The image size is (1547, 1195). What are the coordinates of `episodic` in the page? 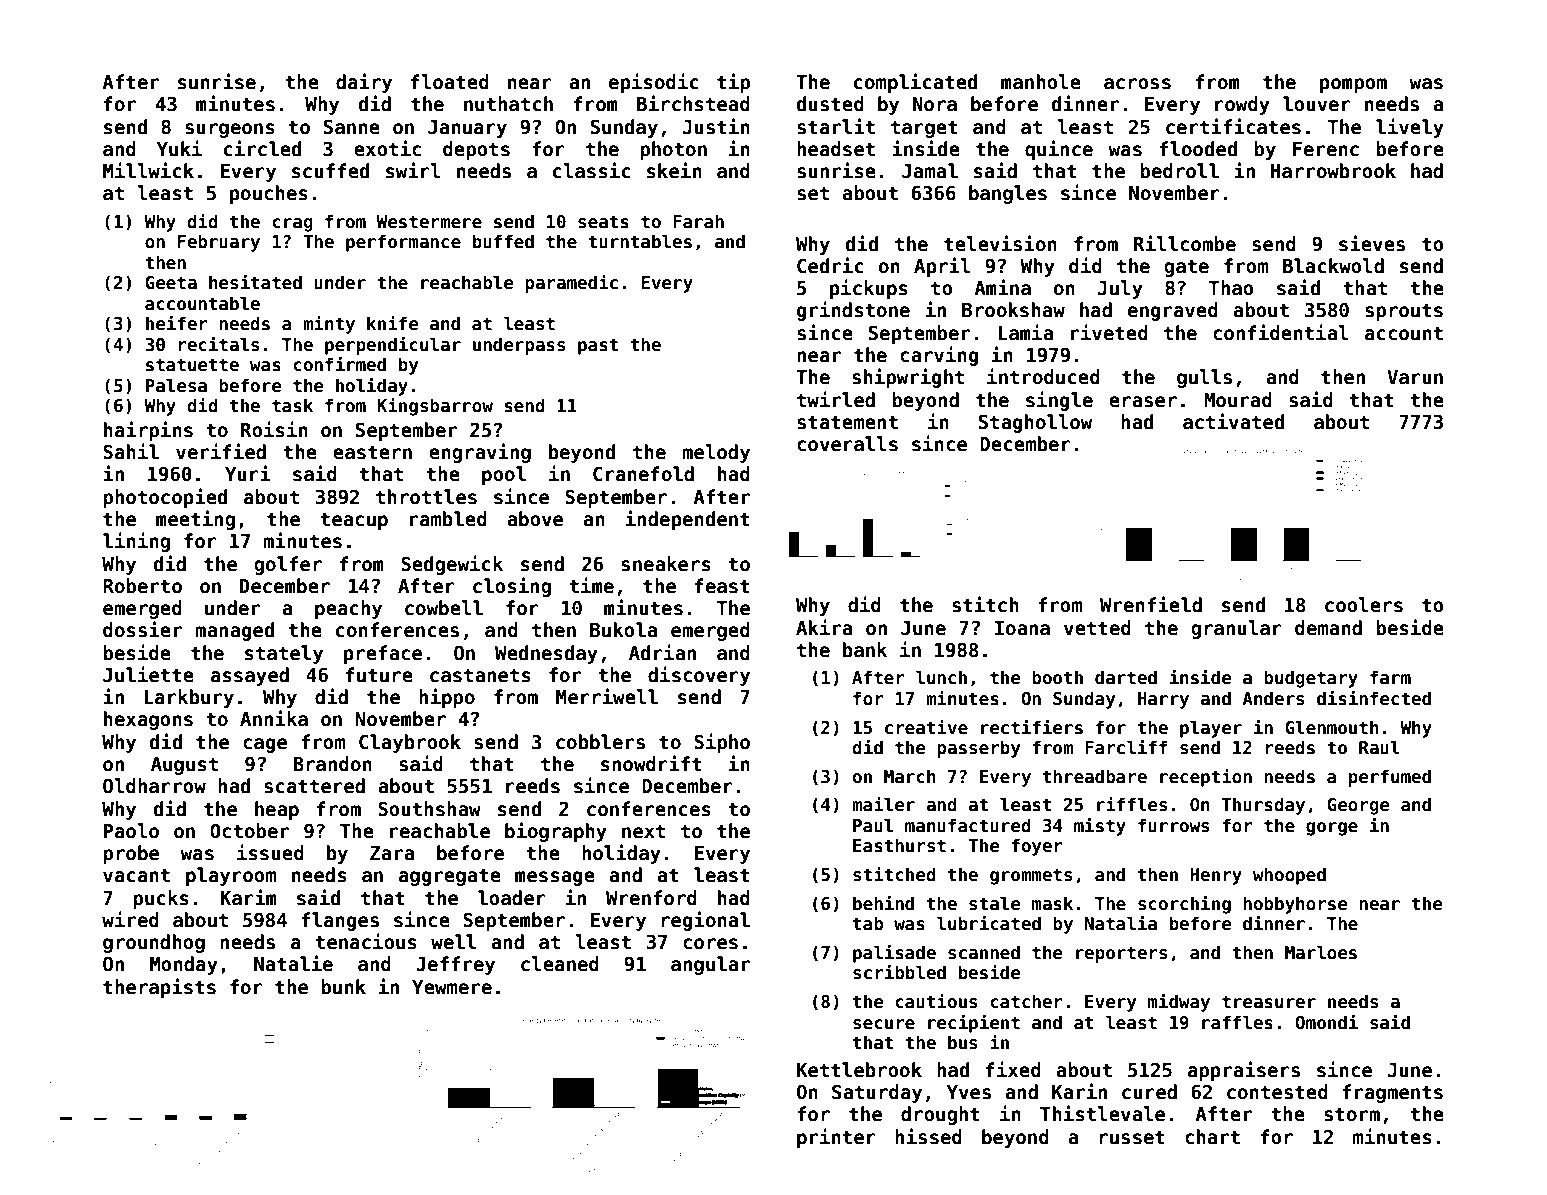 It's located at (654, 83).
